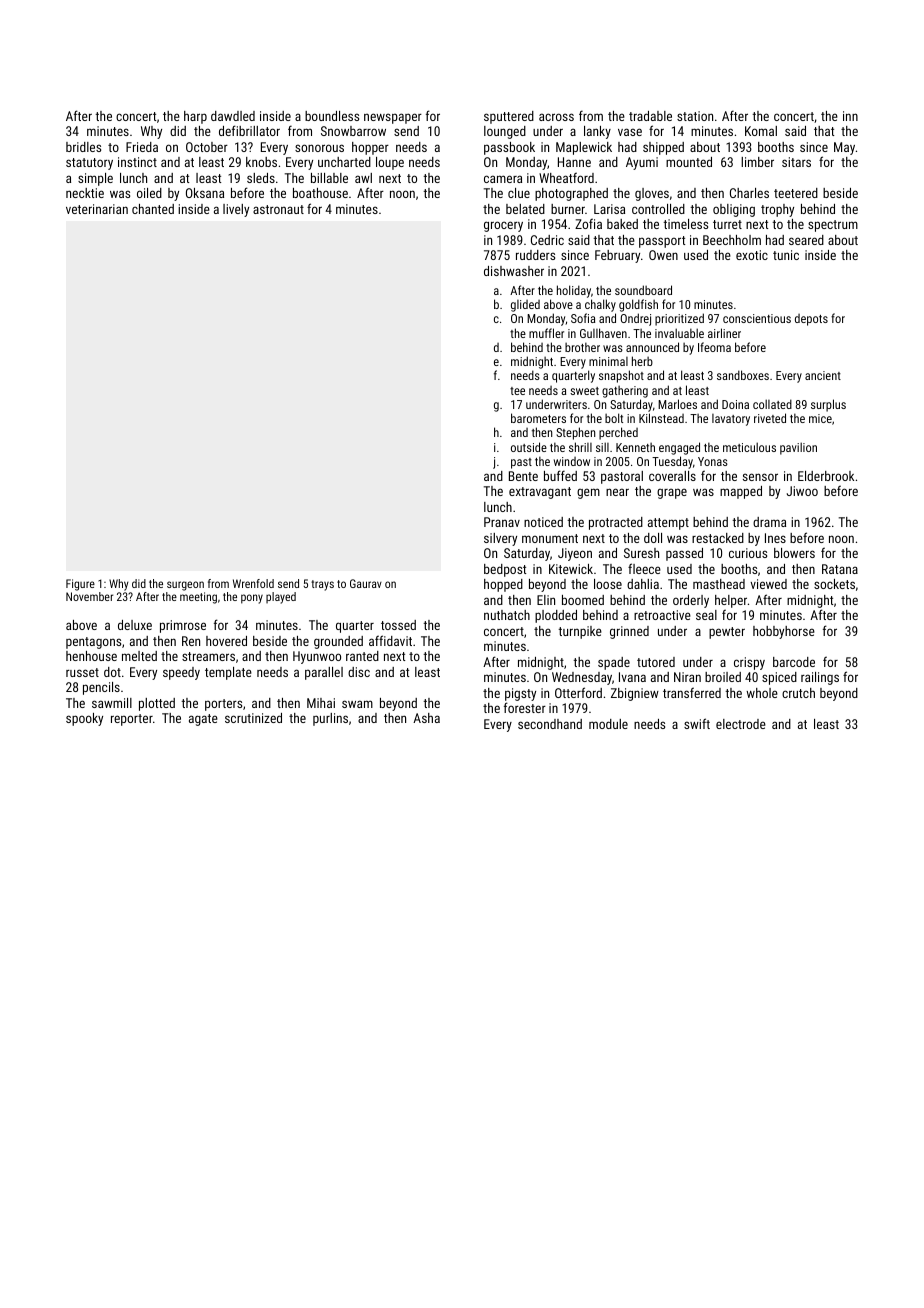  I want to click on loupe, so click(390, 163).
